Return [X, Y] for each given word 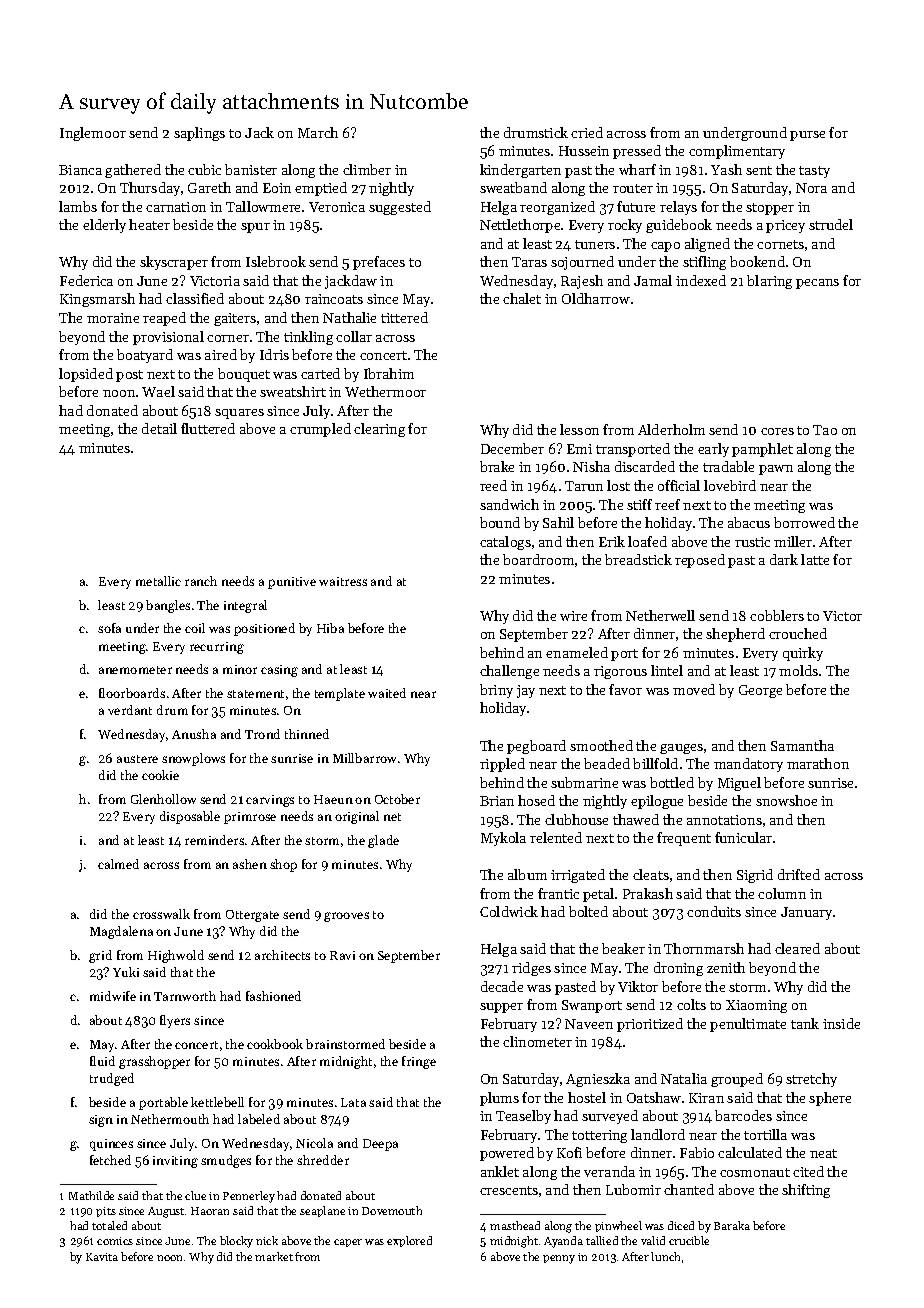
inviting [175, 1162]
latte [815, 559]
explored [409, 1241]
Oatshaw [654, 1097]
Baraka [732, 1225]
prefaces [379, 263]
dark [784, 559]
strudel [831, 224]
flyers [175, 1021]
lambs [78, 206]
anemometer [135, 670]
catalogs [505, 543]
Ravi [342, 955]
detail [159, 428]
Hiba [330, 628]
